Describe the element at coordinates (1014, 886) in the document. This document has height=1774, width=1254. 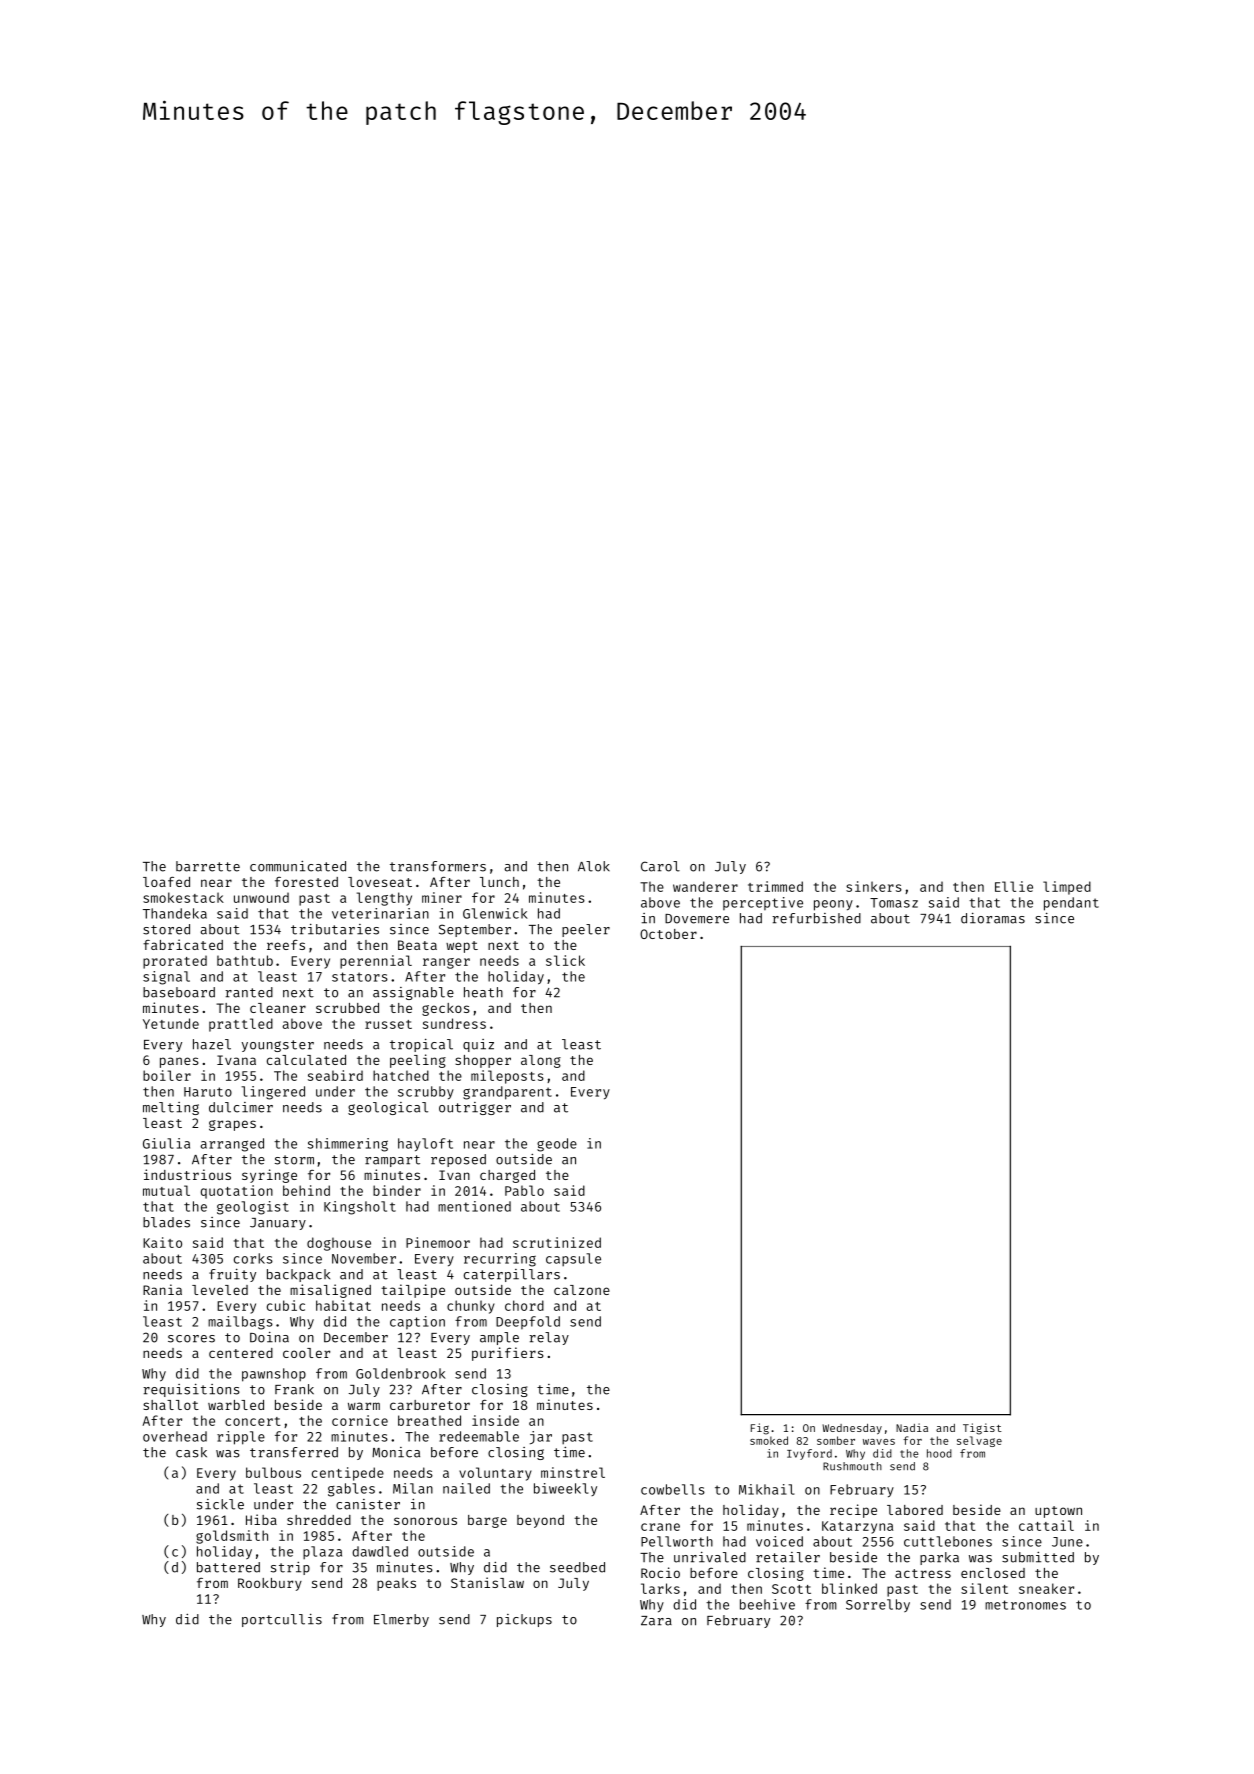
I see `Ellie` at that location.
